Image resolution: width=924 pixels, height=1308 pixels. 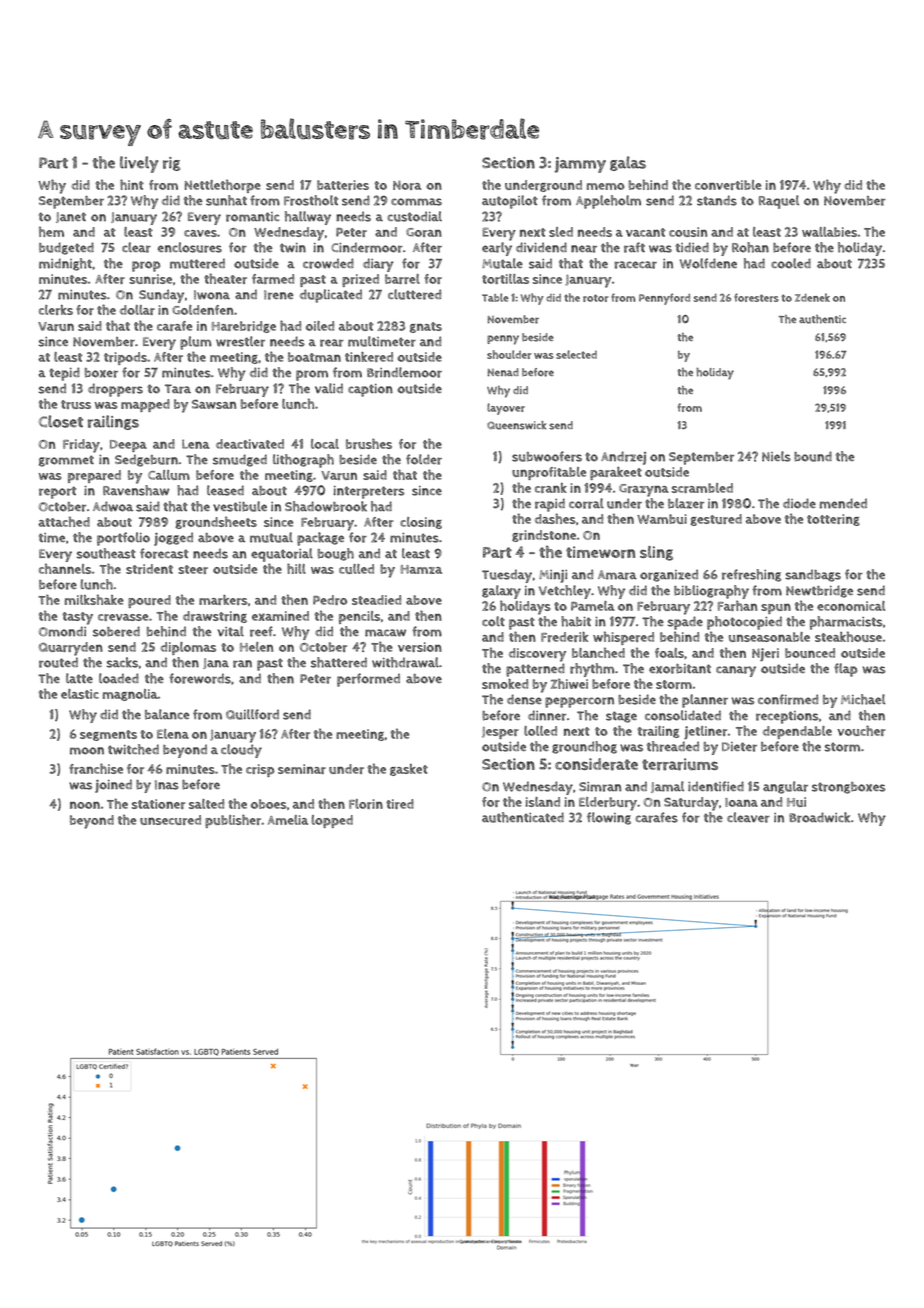 I want to click on hallway, so click(x=308, y=218).
